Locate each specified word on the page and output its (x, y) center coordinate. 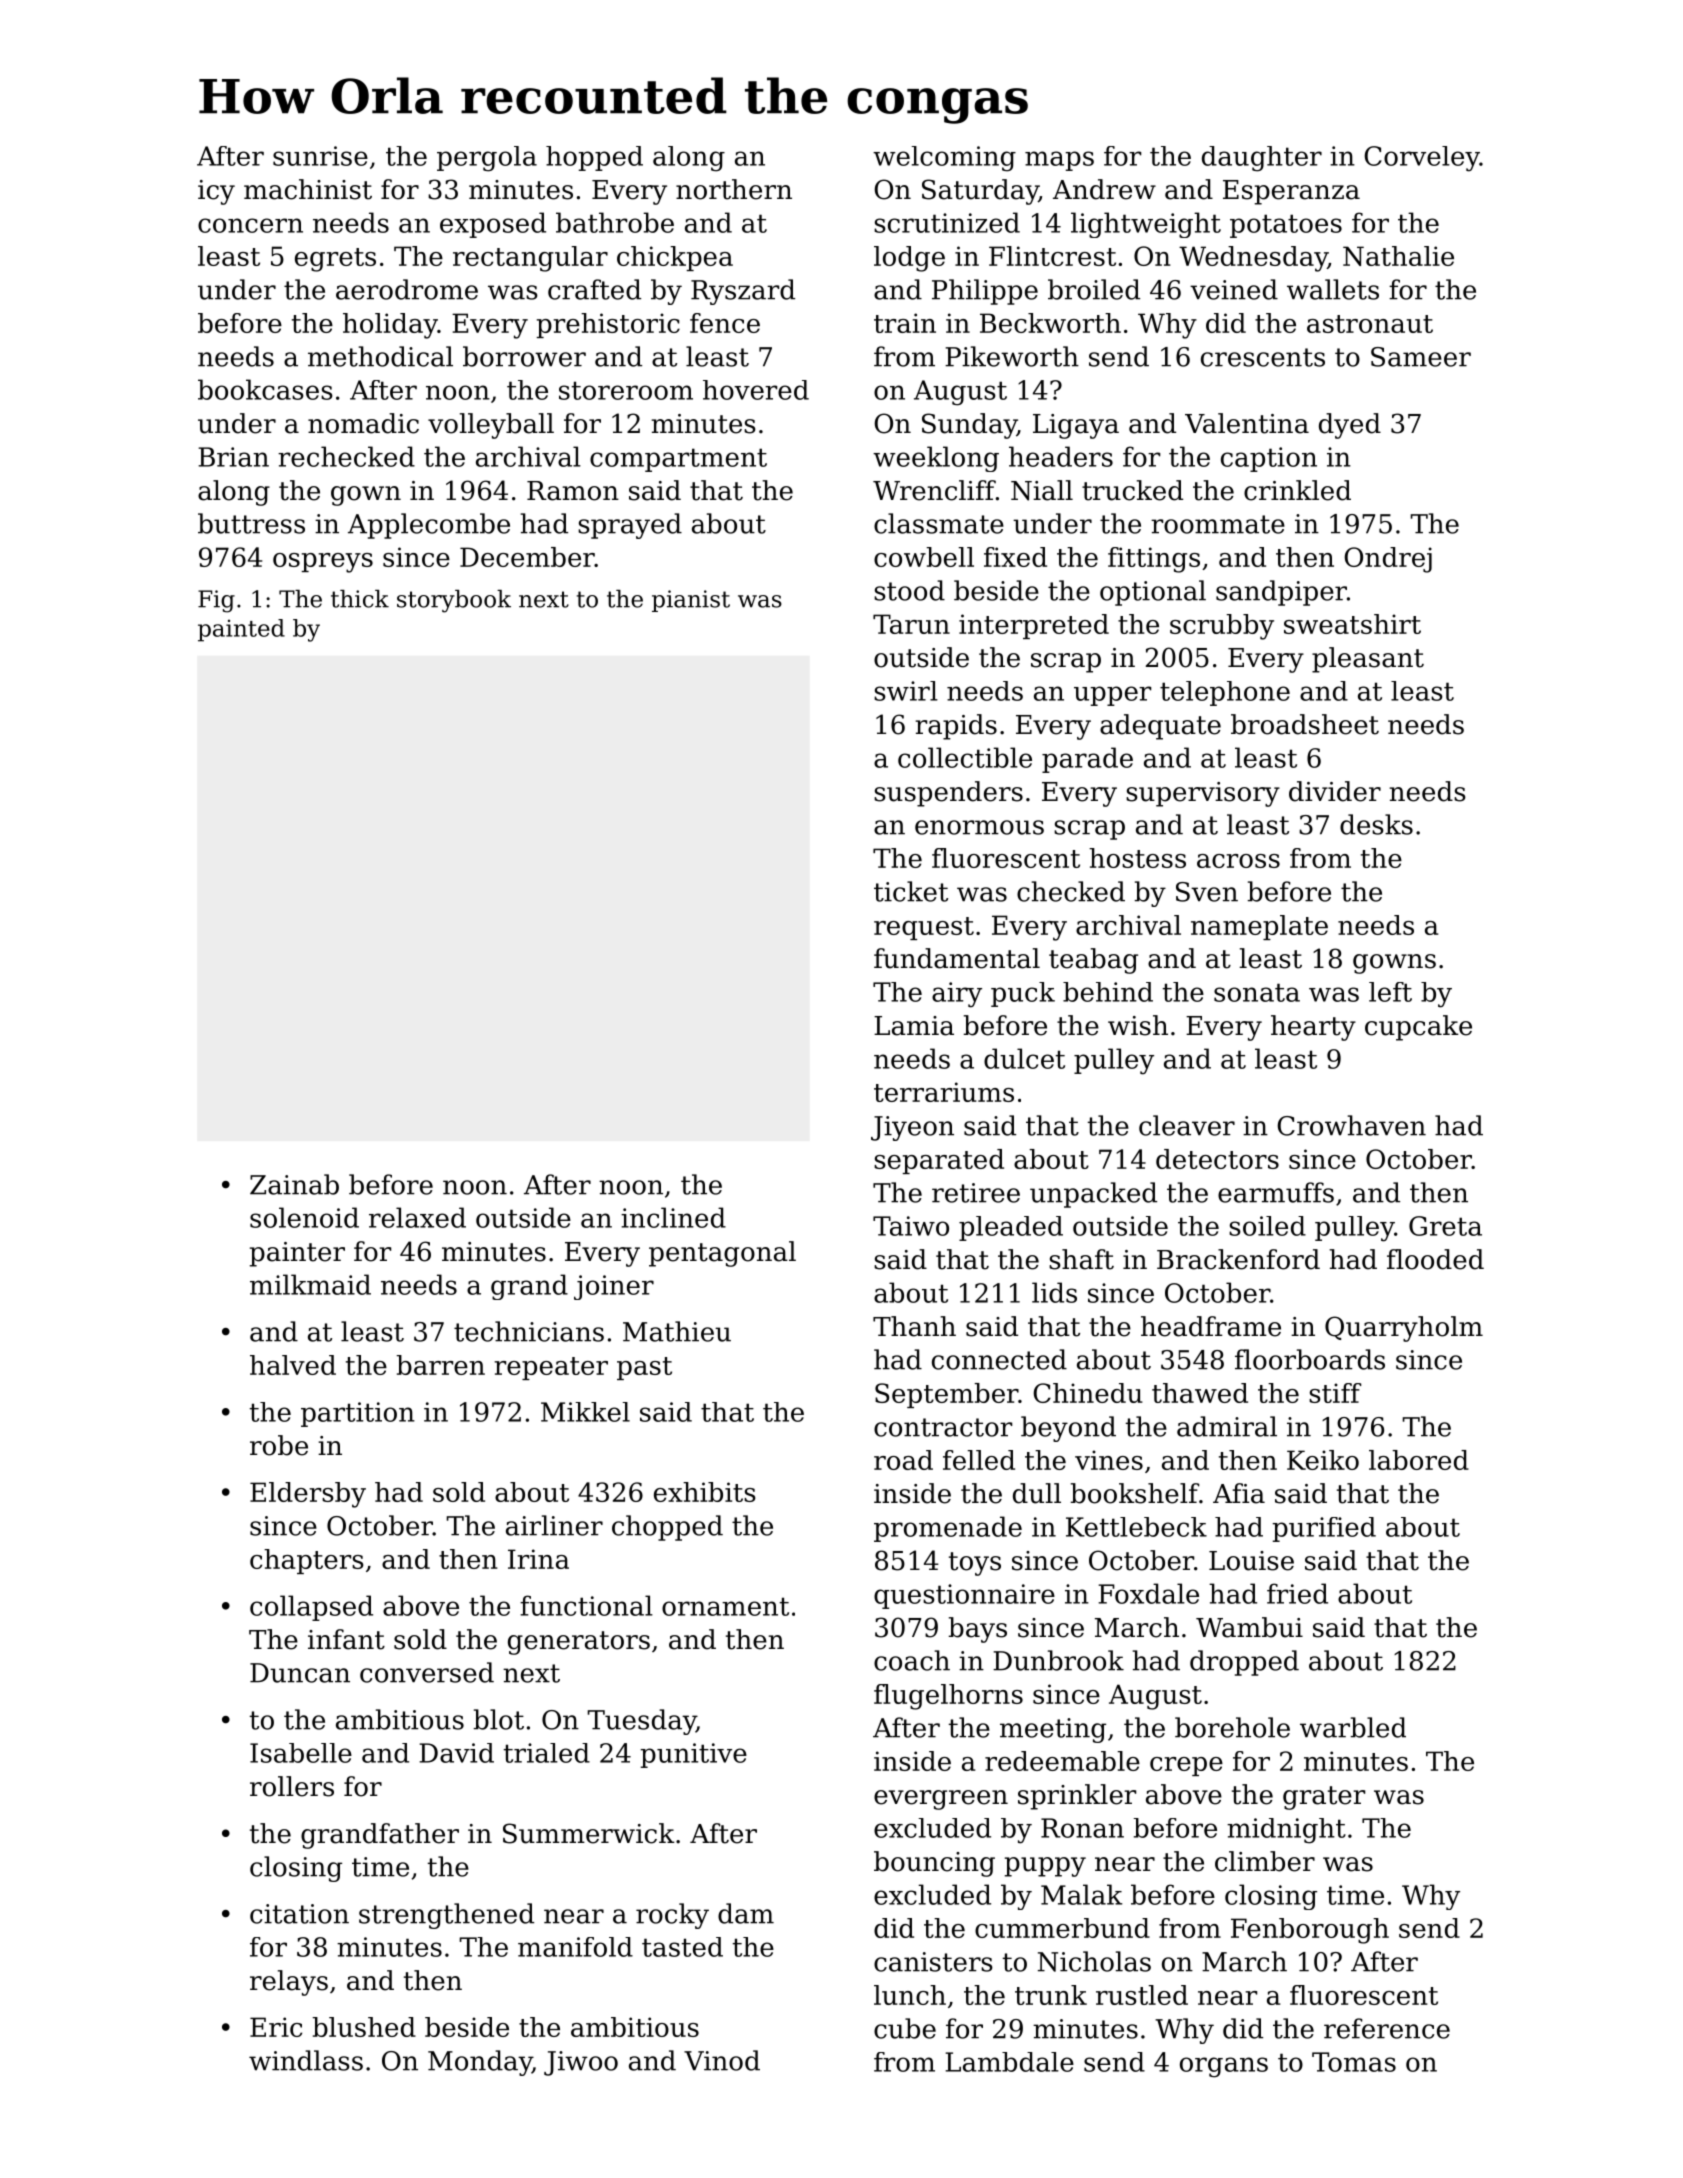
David (456, 1753)
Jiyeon (912, 1128)
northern (734, 189)
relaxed (417, 1217)
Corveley (1422, 159)
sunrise (320, 156)
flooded (1435, 1259)
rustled (1142, 1995)
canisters (933, 1962)
